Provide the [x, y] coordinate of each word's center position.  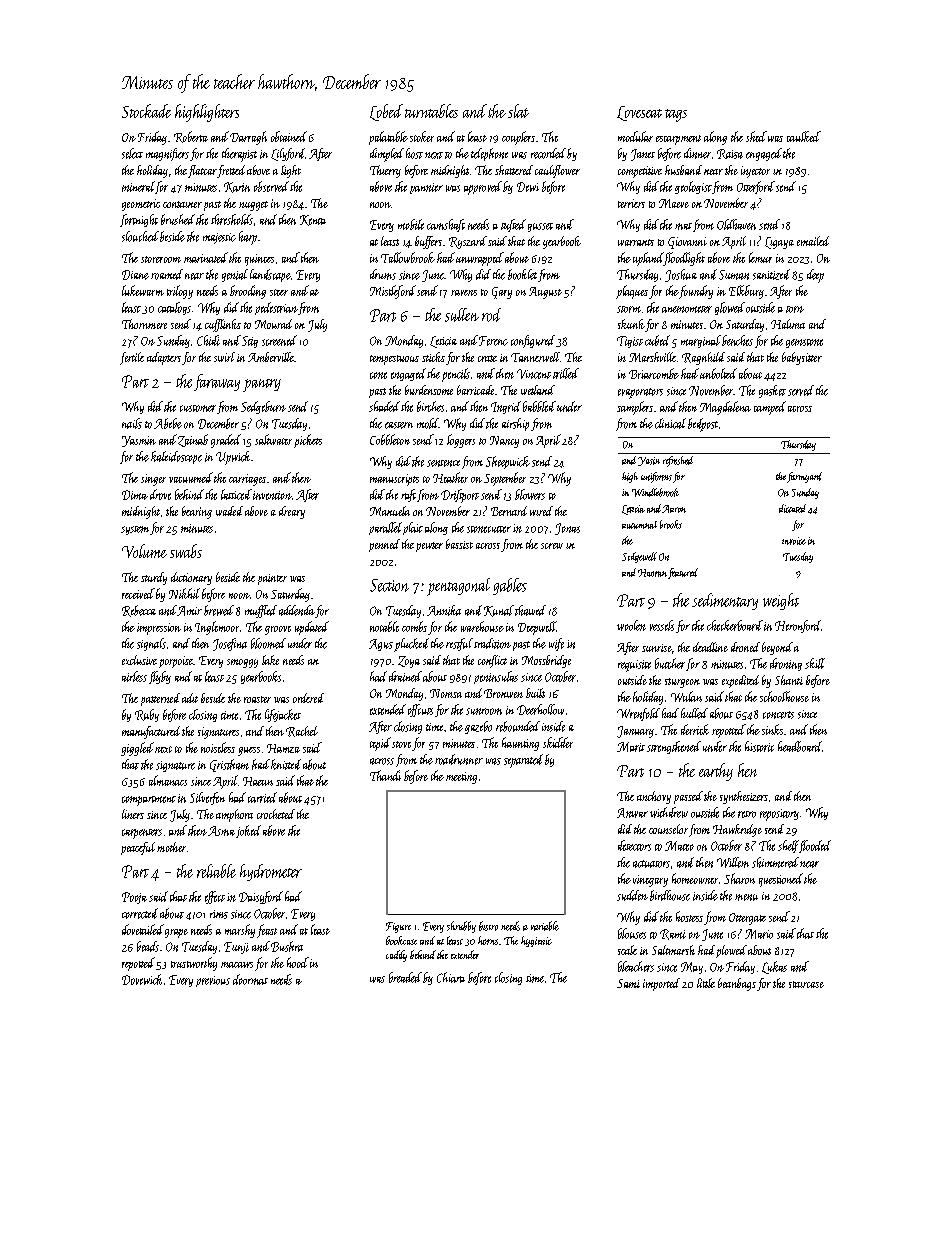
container [182, 204]
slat [518, 111]
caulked [804, 136]
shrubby [461, 927]
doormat [250, 979]
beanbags [737, 984]
